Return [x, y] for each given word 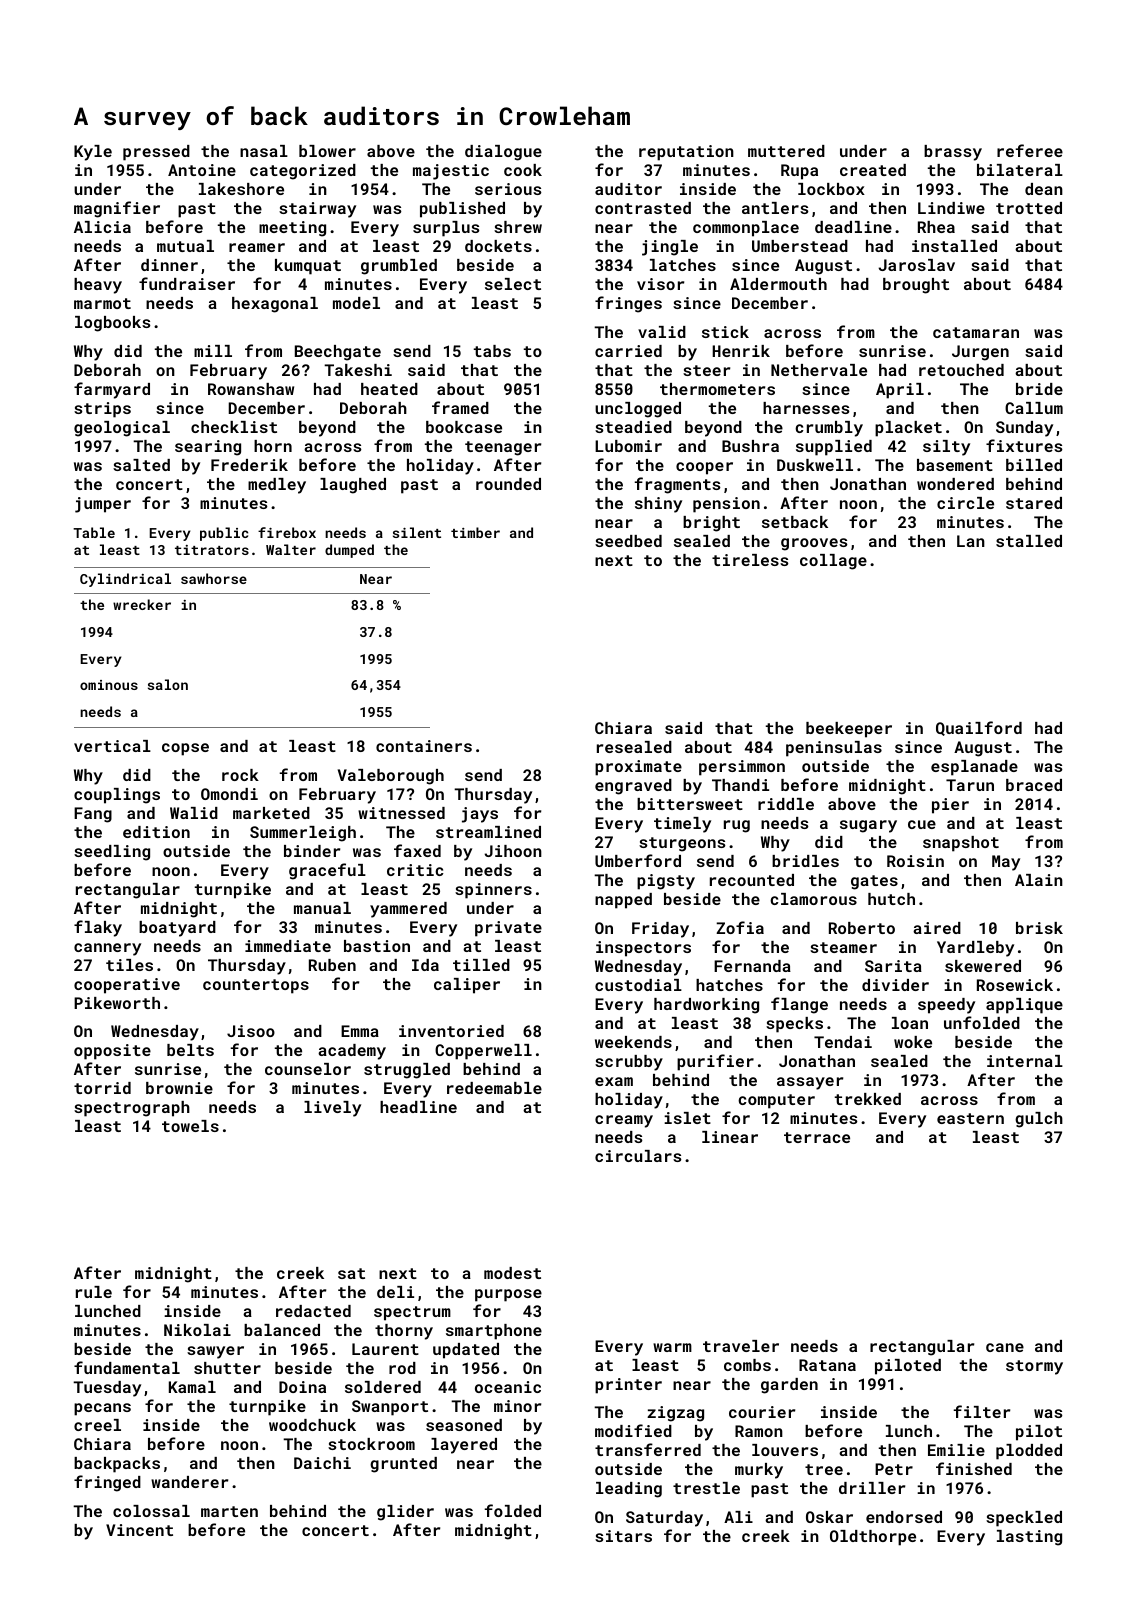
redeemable [494, 1088]
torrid [102, 1088]
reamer [257, 247]
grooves [814, 544]
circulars [638, 1156]
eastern [970, 1118]
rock [240, 775]
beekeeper [849, 730]
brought [916, 286]
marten [229, 1511]
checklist [234, 427]
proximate [638, 768]
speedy [946, 1006]
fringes [628, 304]
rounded [508, 484]
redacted [313, 1311]
